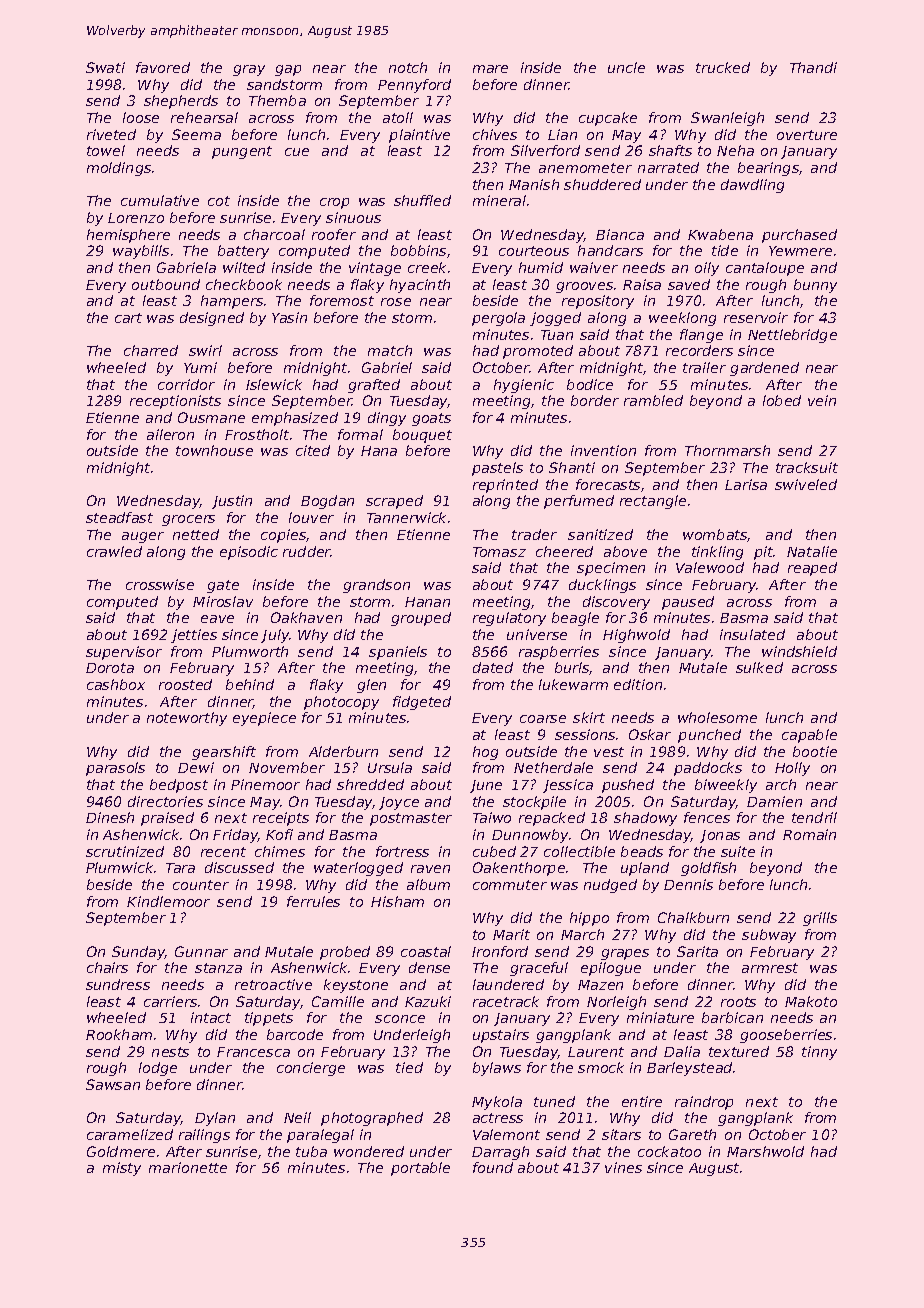  I want to click on notch, so click(408, 67).
